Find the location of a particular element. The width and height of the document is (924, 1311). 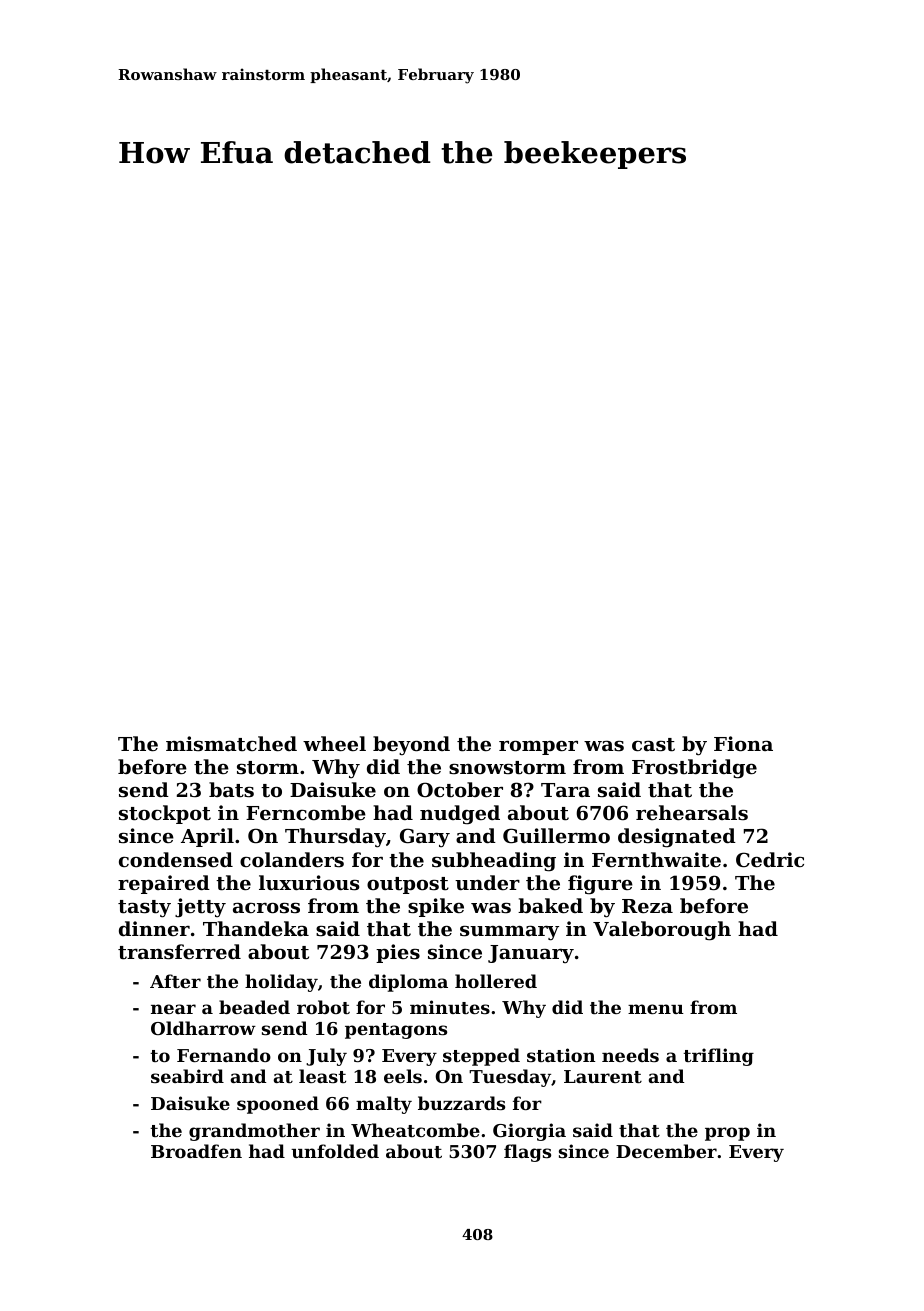

Fiona is located at coordinates (743, 743).
